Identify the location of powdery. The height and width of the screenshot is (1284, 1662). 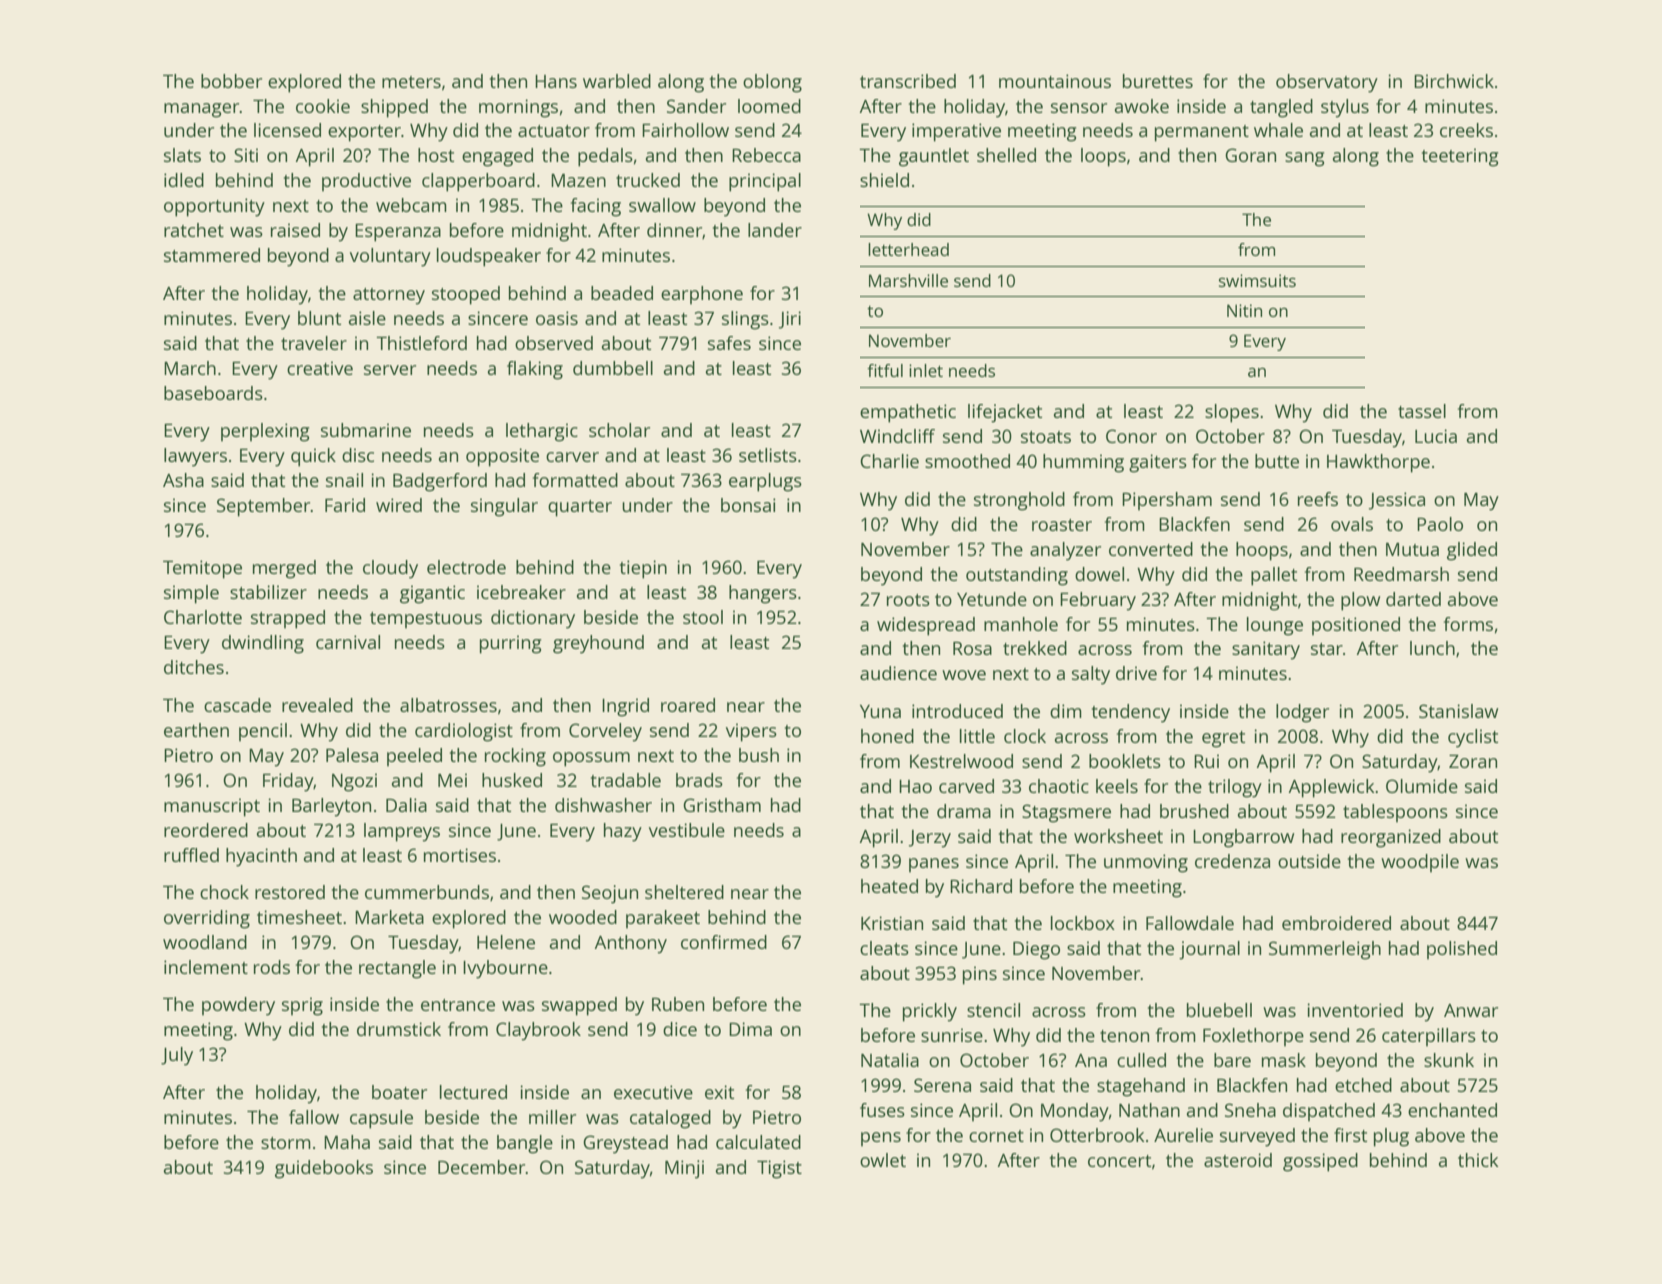
(238, 1006).
